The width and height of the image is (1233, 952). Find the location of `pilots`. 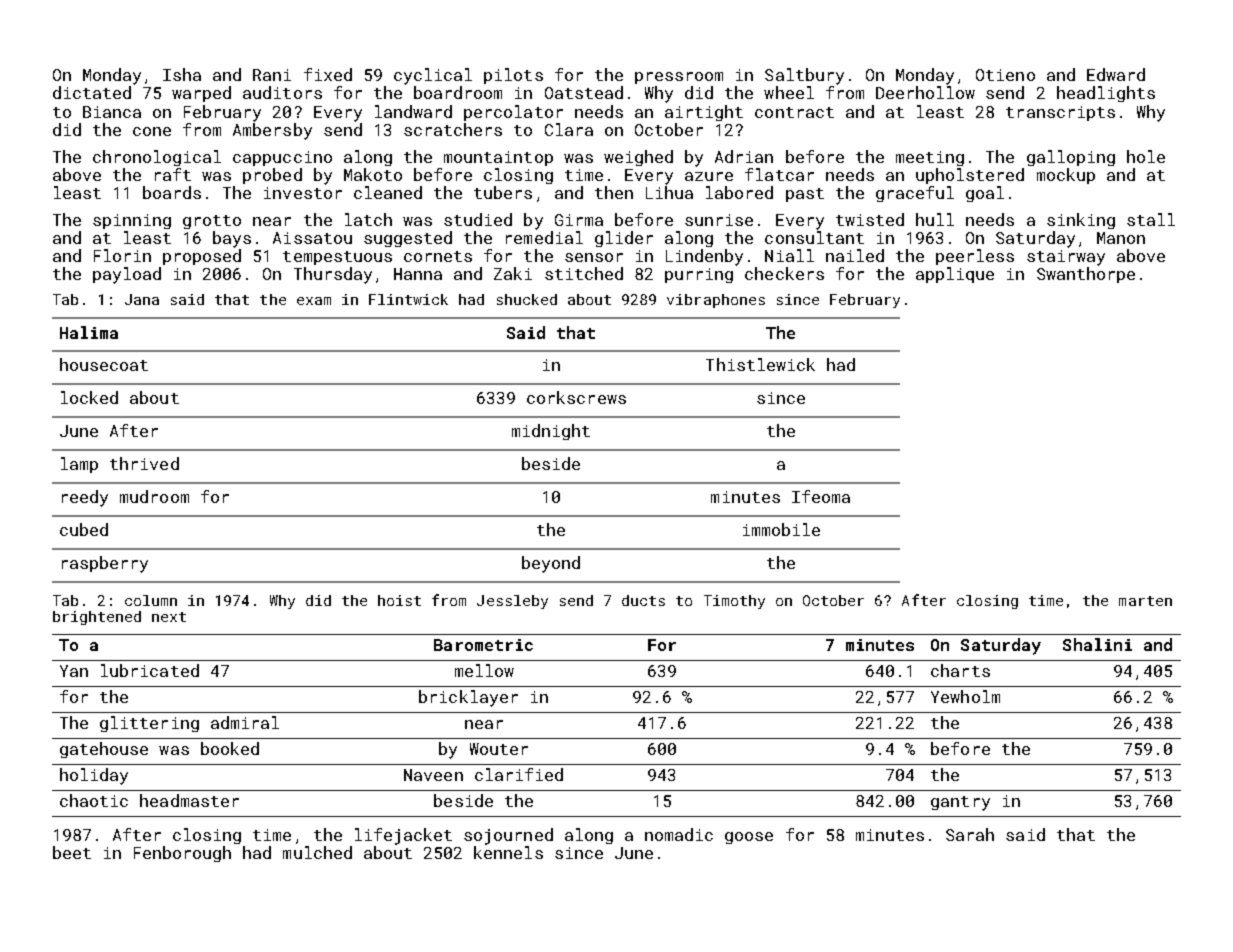

pilots is located at coordinates (513, 76).
